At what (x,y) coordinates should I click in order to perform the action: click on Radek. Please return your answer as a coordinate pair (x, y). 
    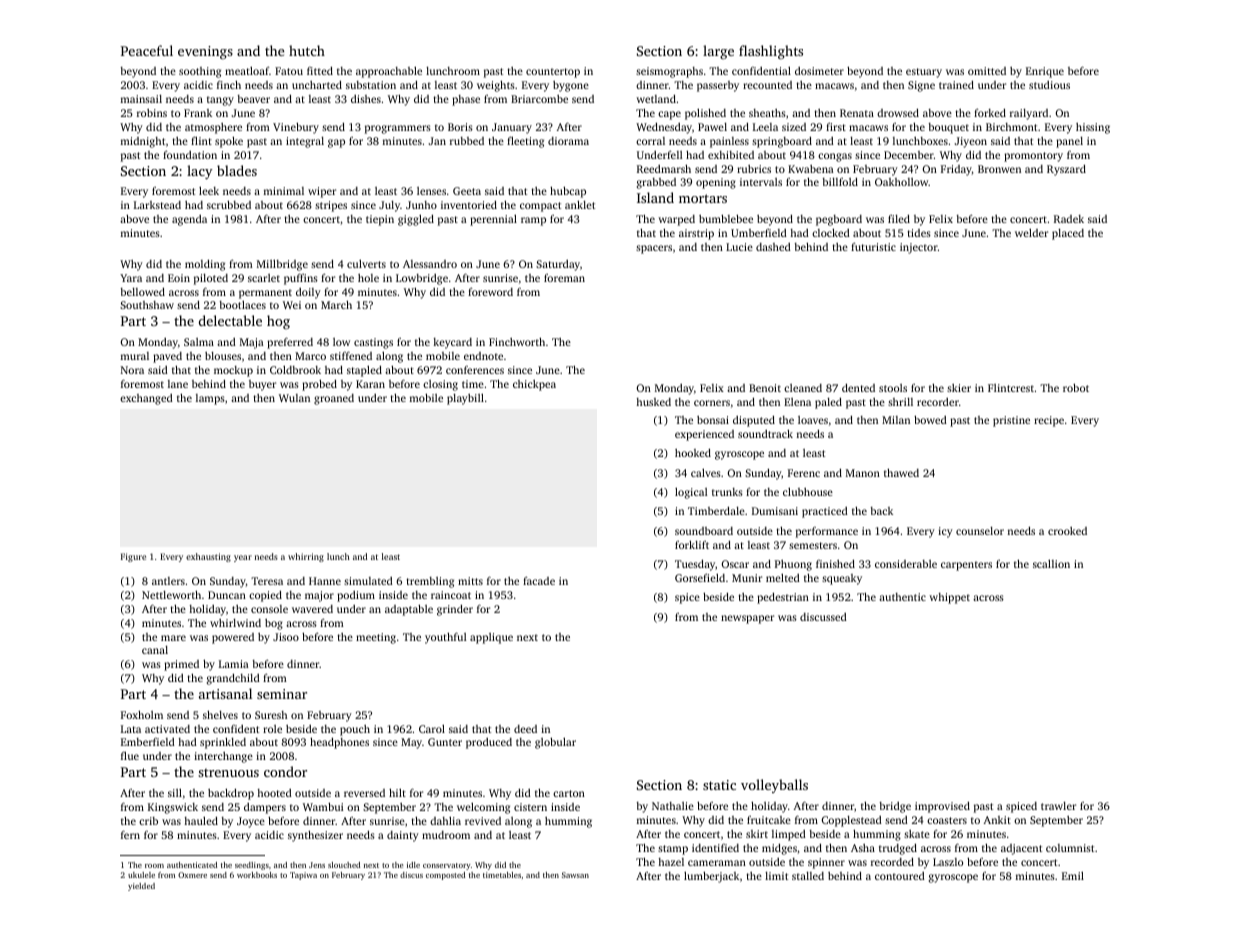
    Looking at the image, I should click on (1069, 219).
